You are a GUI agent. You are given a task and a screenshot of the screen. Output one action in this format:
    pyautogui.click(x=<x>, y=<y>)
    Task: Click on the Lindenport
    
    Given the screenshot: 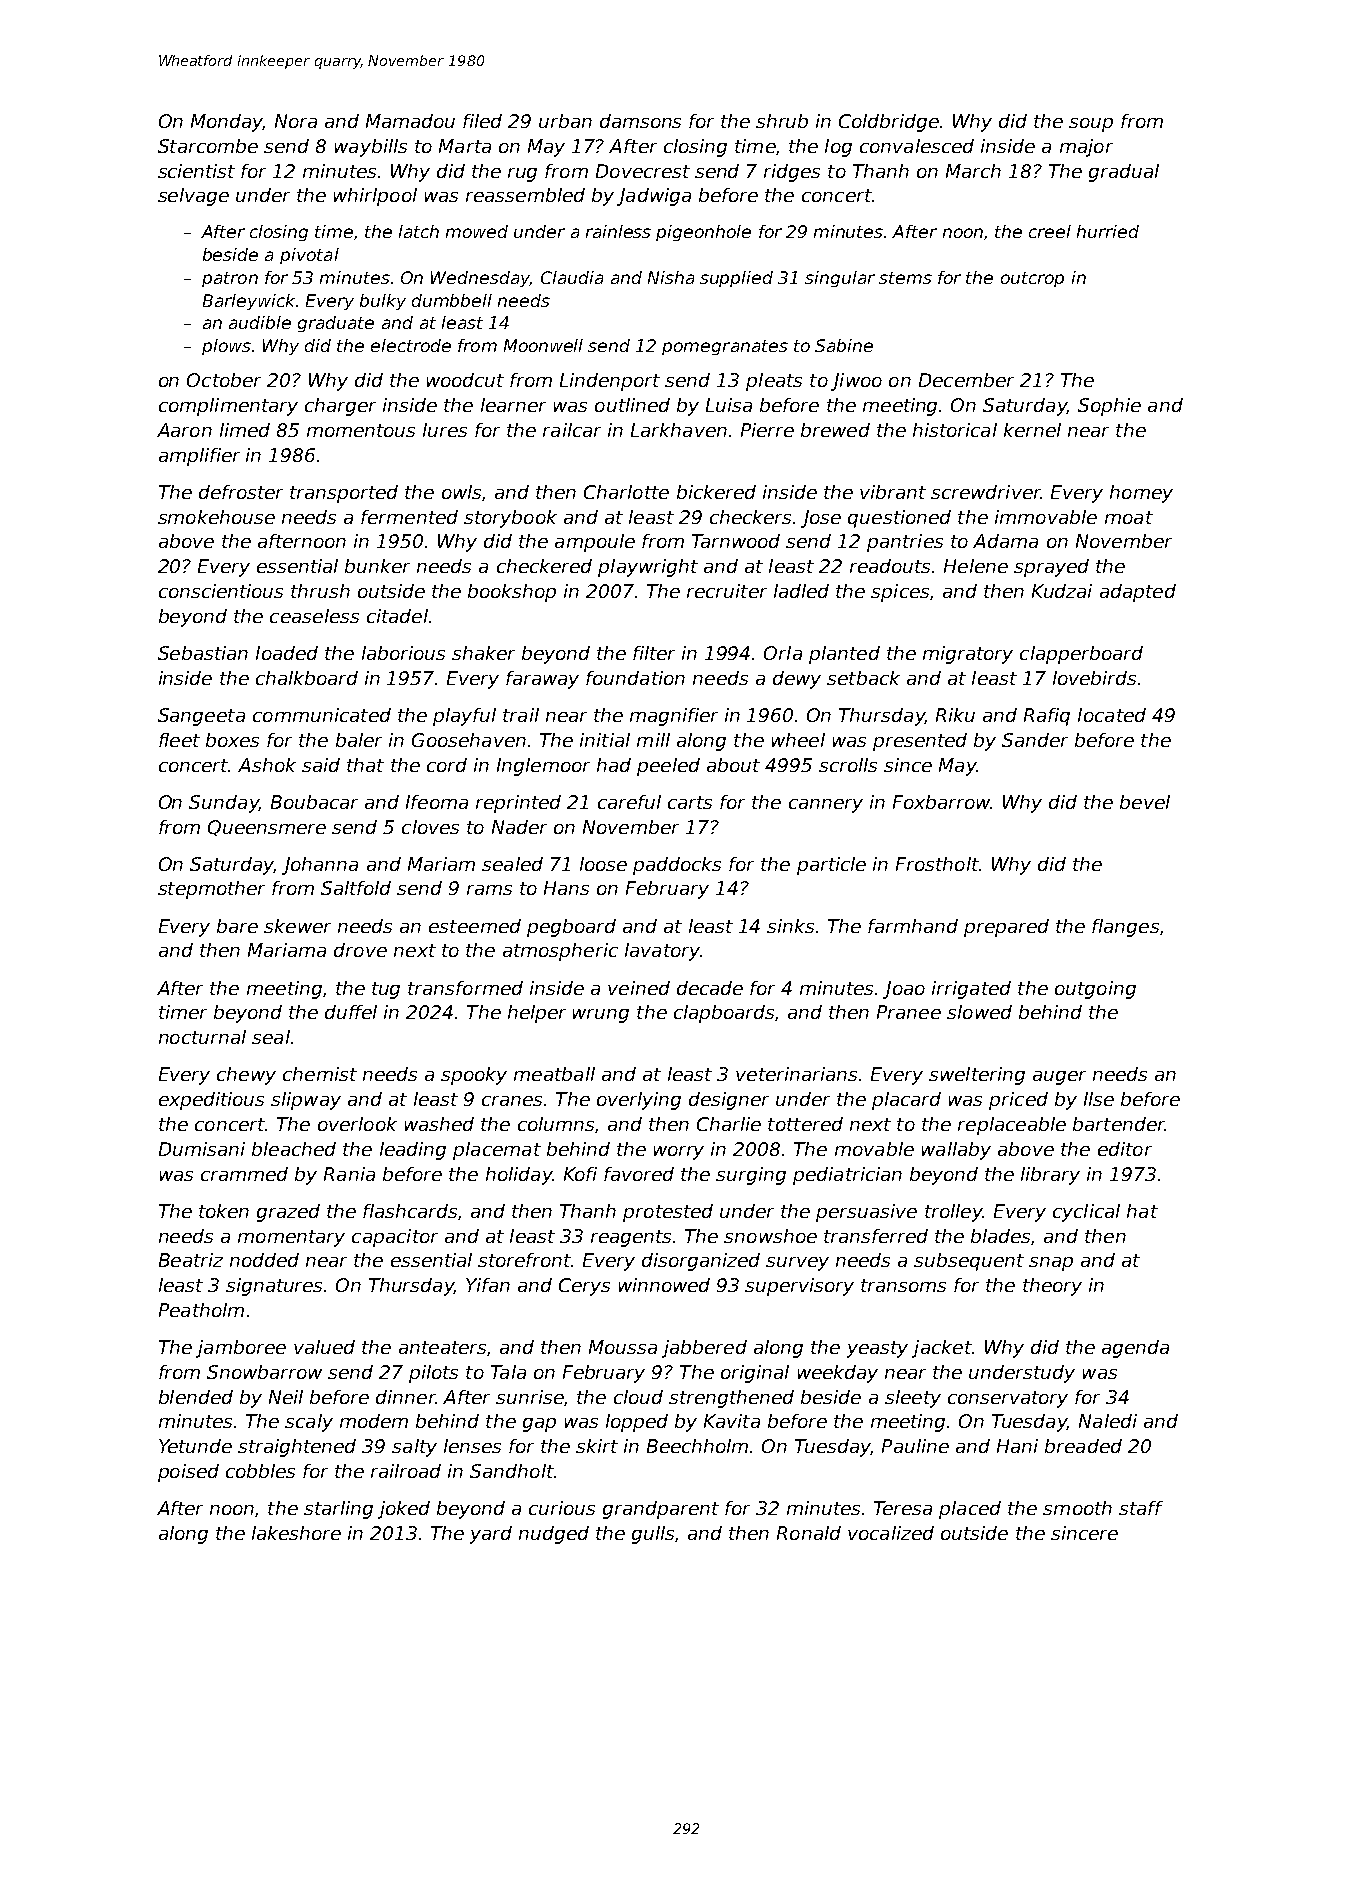 What is the action you would take?
    pyautogui.click(x=610, y=382)
